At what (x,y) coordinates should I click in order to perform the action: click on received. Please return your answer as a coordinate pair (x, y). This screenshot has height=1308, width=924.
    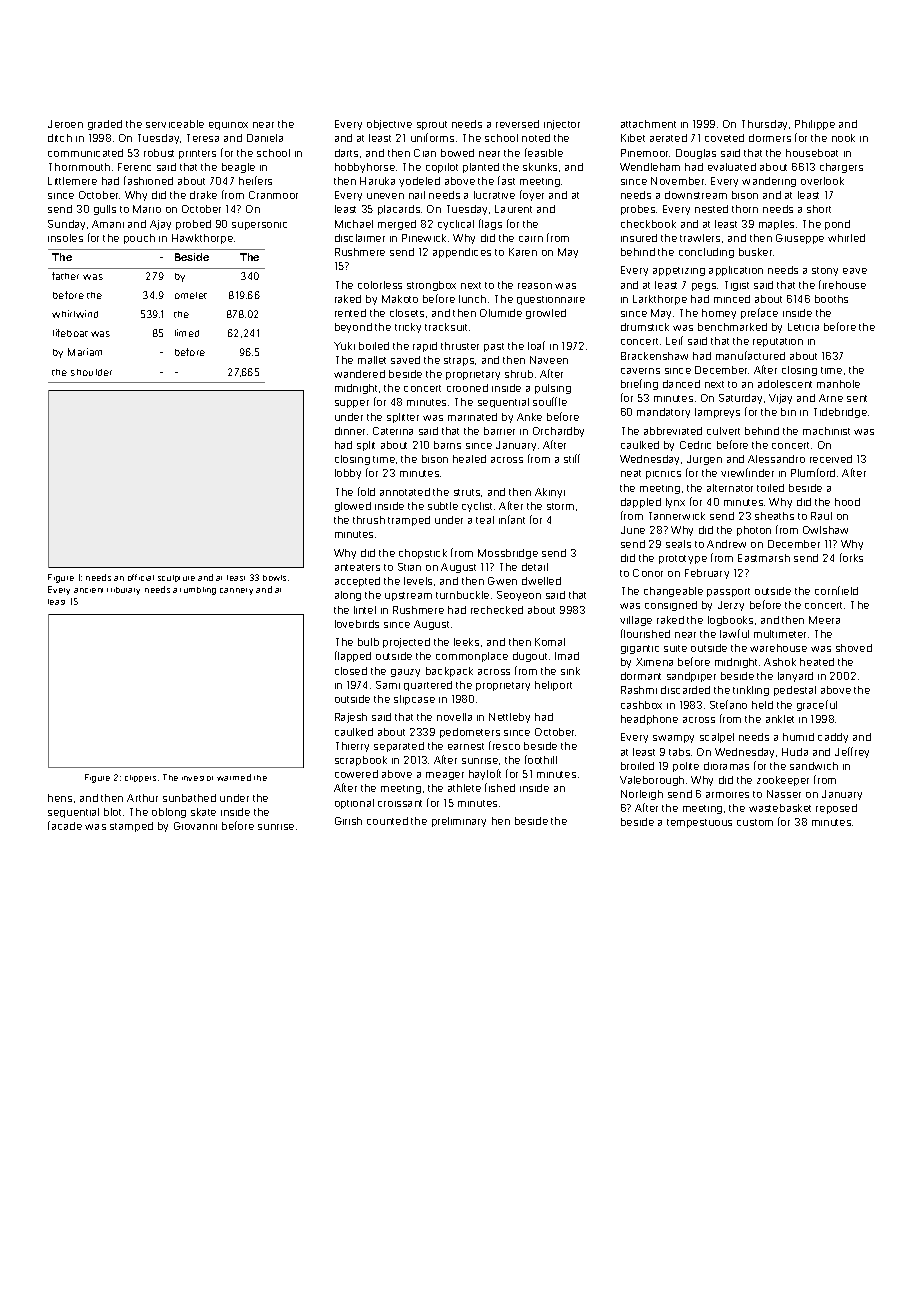
    Looking at the image, I should click on (831, 459).
